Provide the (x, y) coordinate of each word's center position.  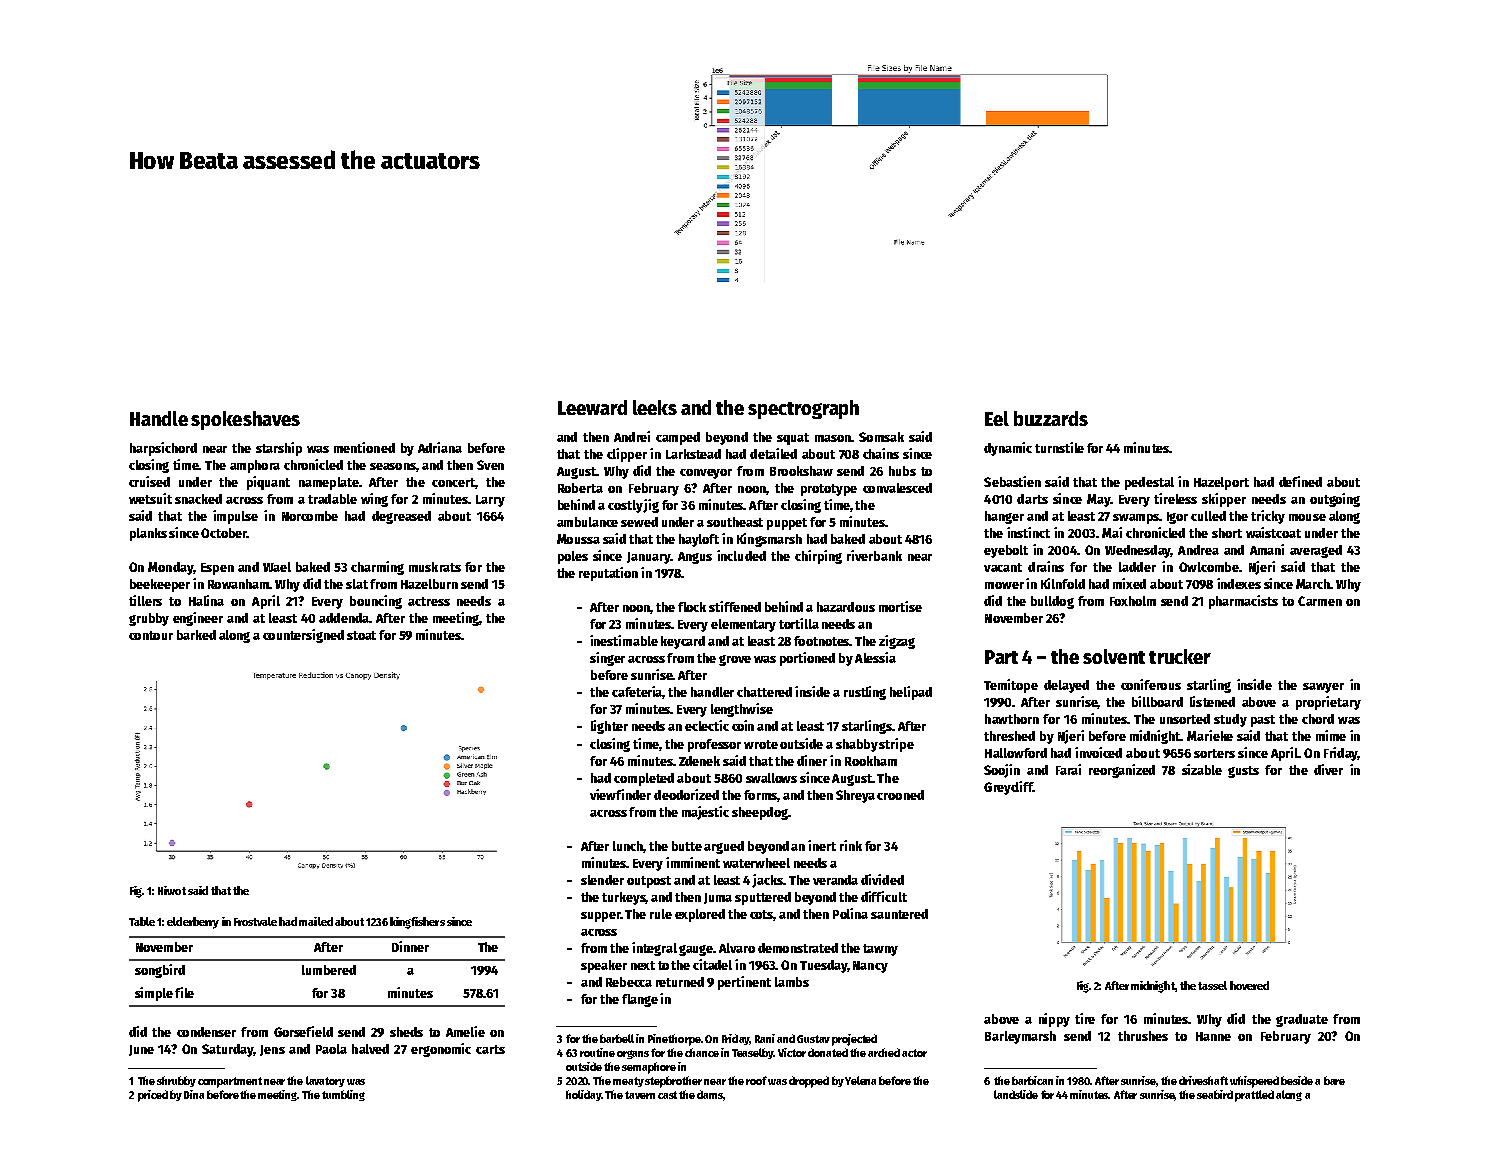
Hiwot (172, 890)
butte (687, 846)
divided (882, 879)
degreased (401, 517)
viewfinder (620, 794)
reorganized (1122, 771)
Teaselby (752, 1053)
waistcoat (1273, 532)
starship (279, 449)
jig (651, 506)
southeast (735, 522)
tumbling (343, 1095)
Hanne (1213, 1036)
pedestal (1149, 483)
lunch (628, 846)
